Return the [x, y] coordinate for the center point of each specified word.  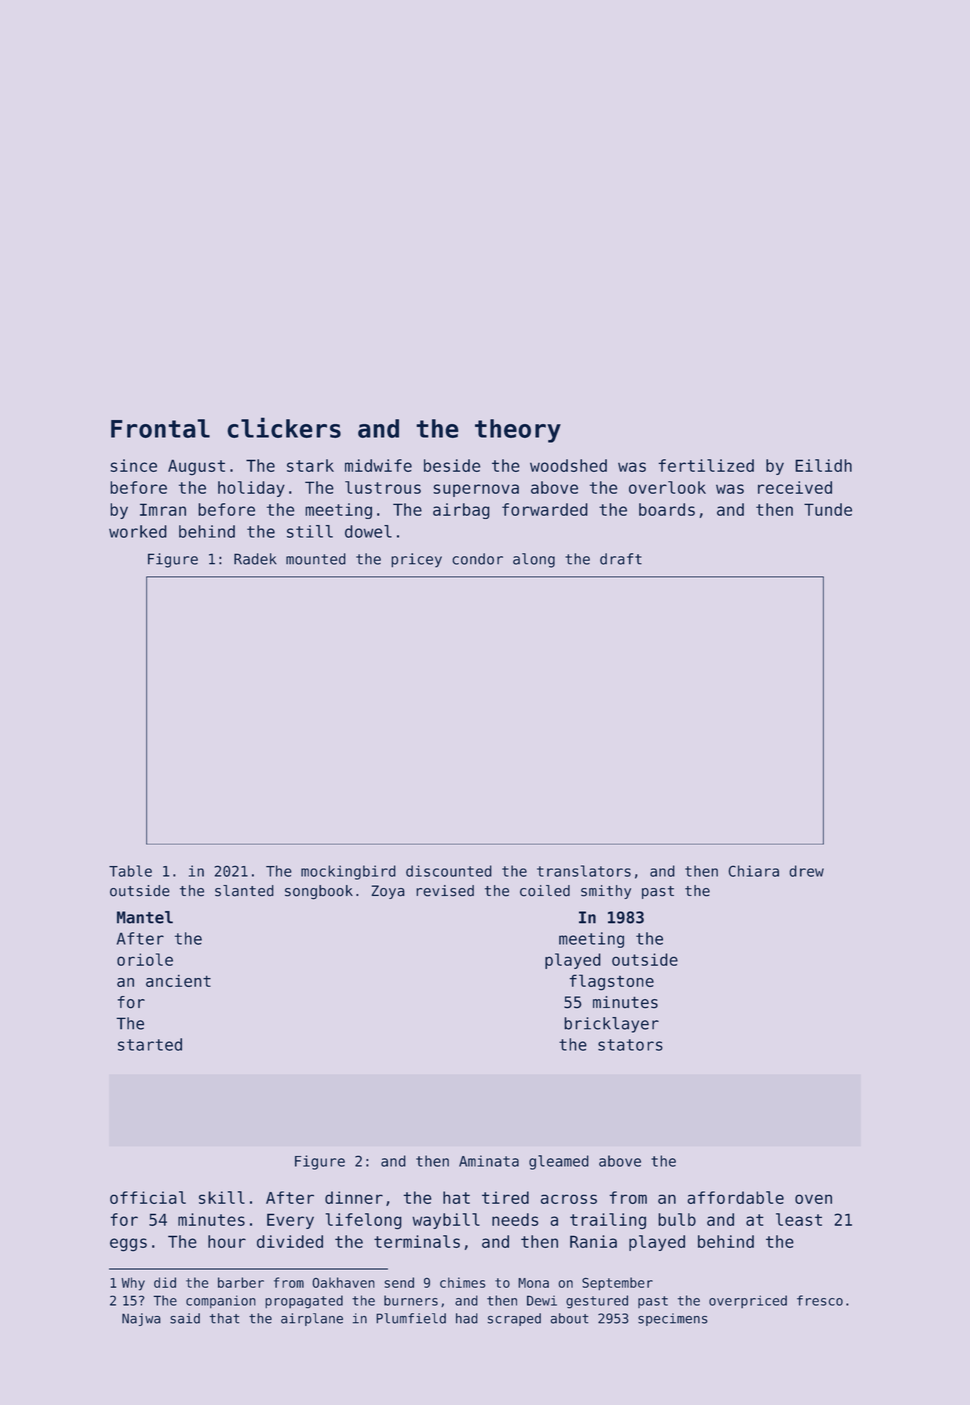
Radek [255, 559]
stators [630, 1045]
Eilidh [823, 465]
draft [621, 559]
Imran [163, 509]
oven [813, 1199]
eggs [128, 1245]
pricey [416, 560]
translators [584, 871]
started [150, 1044]
